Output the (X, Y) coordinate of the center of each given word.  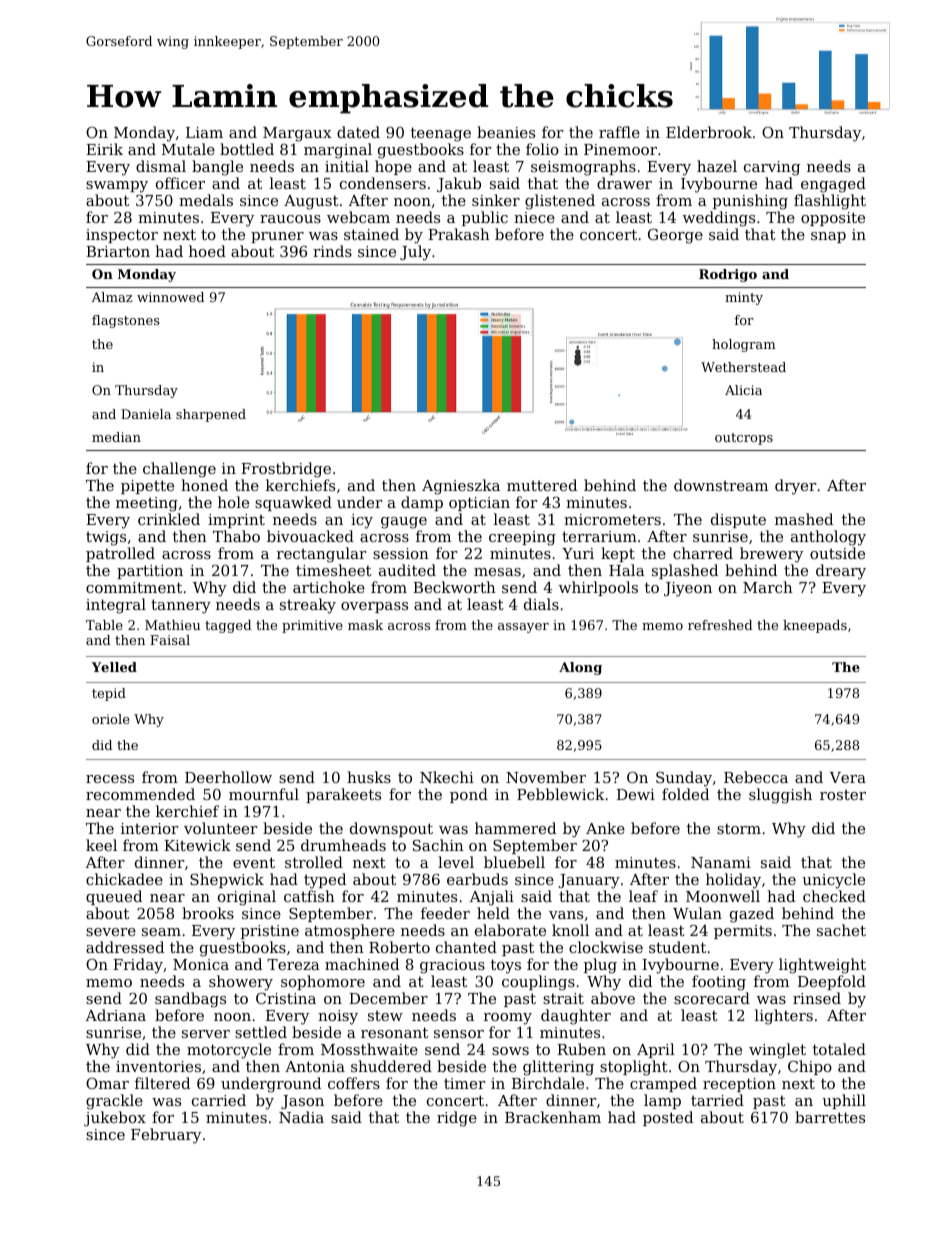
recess (110, 779)
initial (347, 166)
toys (506, 966)
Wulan (697, 913)
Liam (204, 132)
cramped (663, 1084)
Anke (605, 828)
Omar (107, 1083)
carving (772, 168)
